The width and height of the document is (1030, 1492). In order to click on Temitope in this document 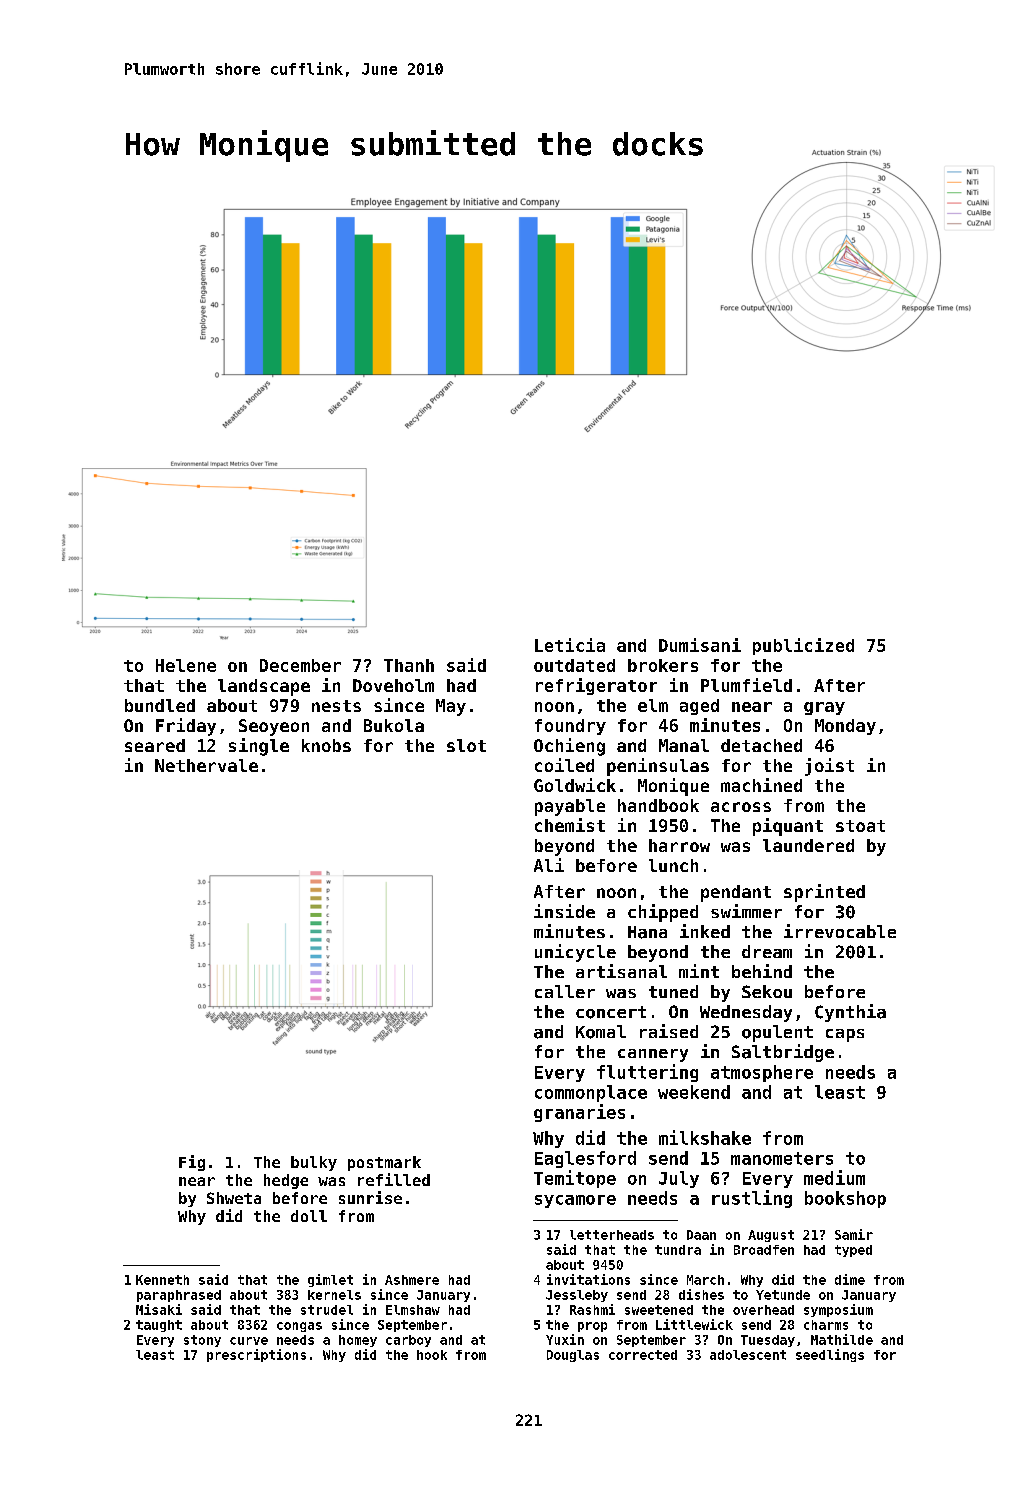, I will do `click(575, 1179)`.
